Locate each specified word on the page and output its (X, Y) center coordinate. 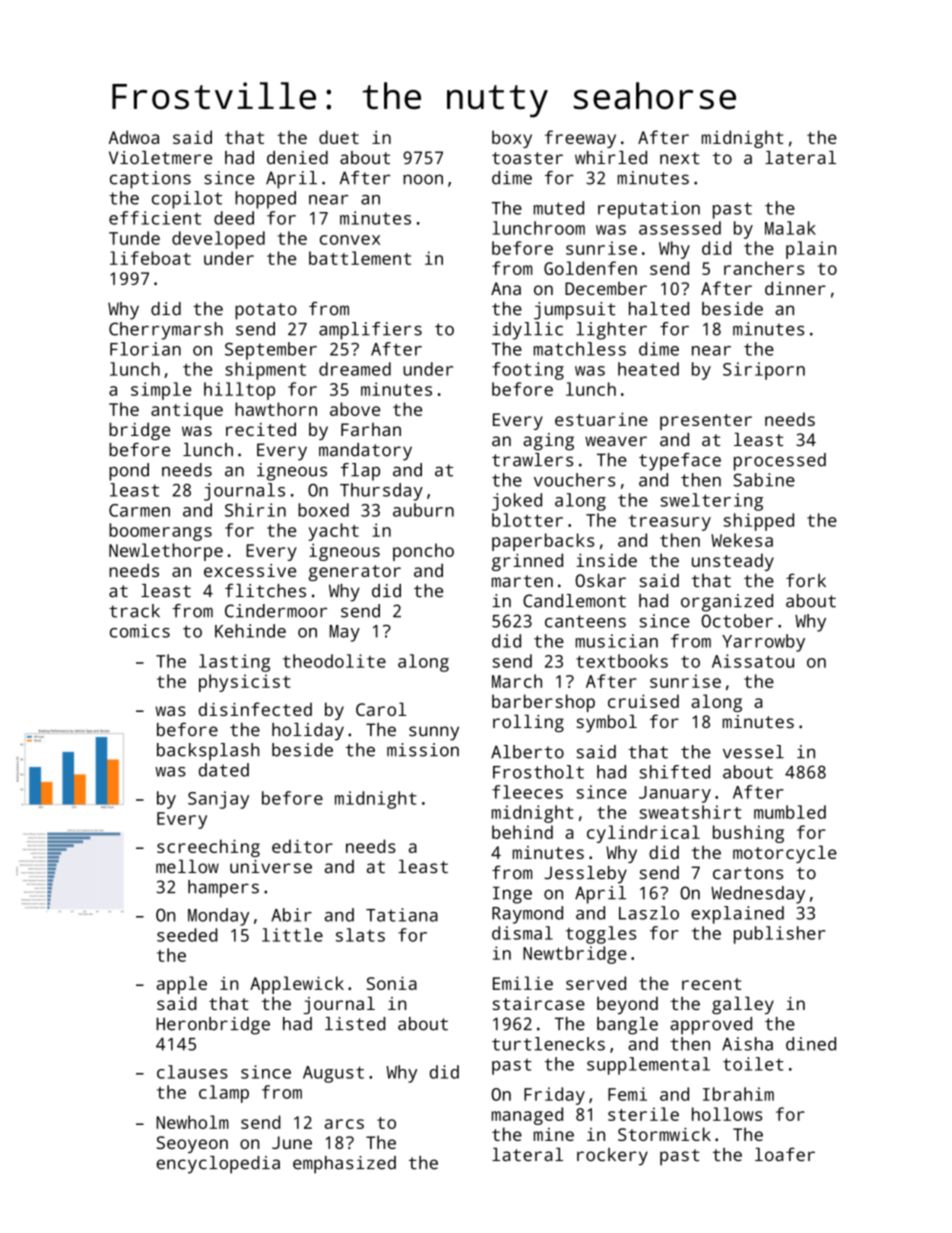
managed (527, 1116)
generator (354, 573)
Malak (790, 228)
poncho (423, 552)
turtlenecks (548, 1044)
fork (806, 580)
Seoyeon (192, 1144)
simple (161, 391)
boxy (512, 139)
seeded (187, 935)
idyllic (527, 331)
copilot (187, 200)
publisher (780, 935)
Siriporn (764, 371)
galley (743, 1005)
